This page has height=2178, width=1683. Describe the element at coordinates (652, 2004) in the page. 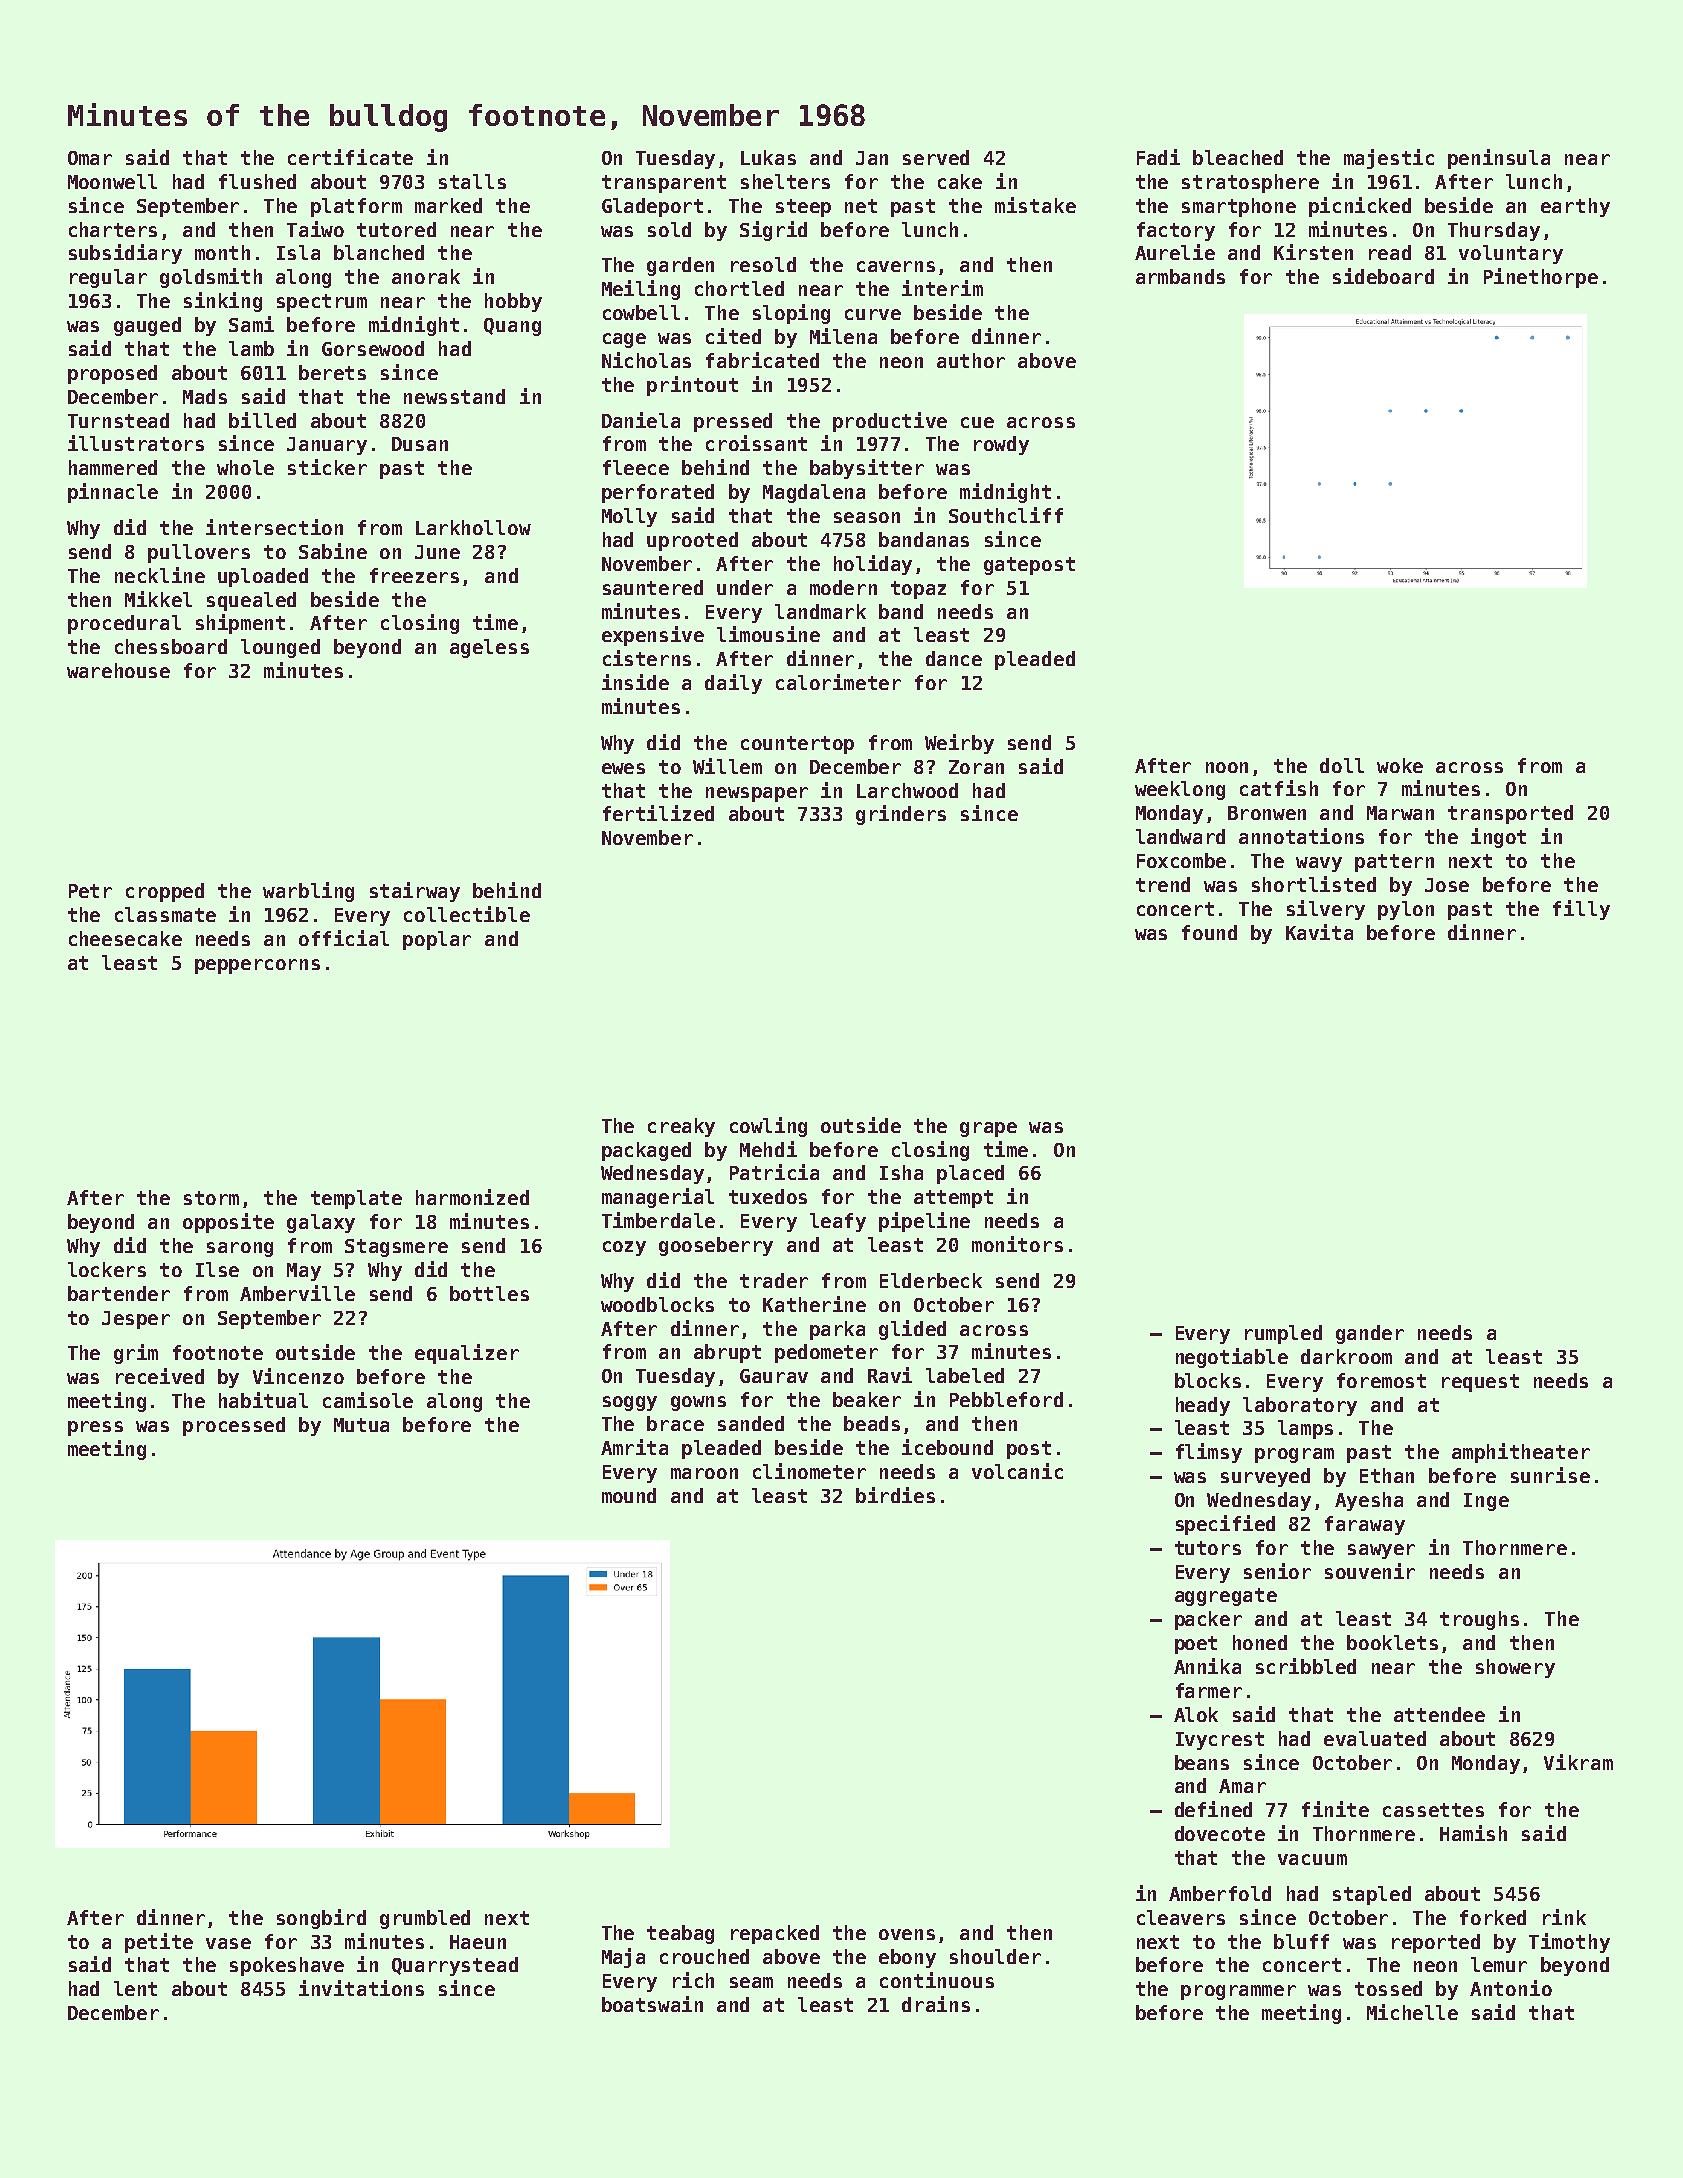

I see `boatswain` at that location.
